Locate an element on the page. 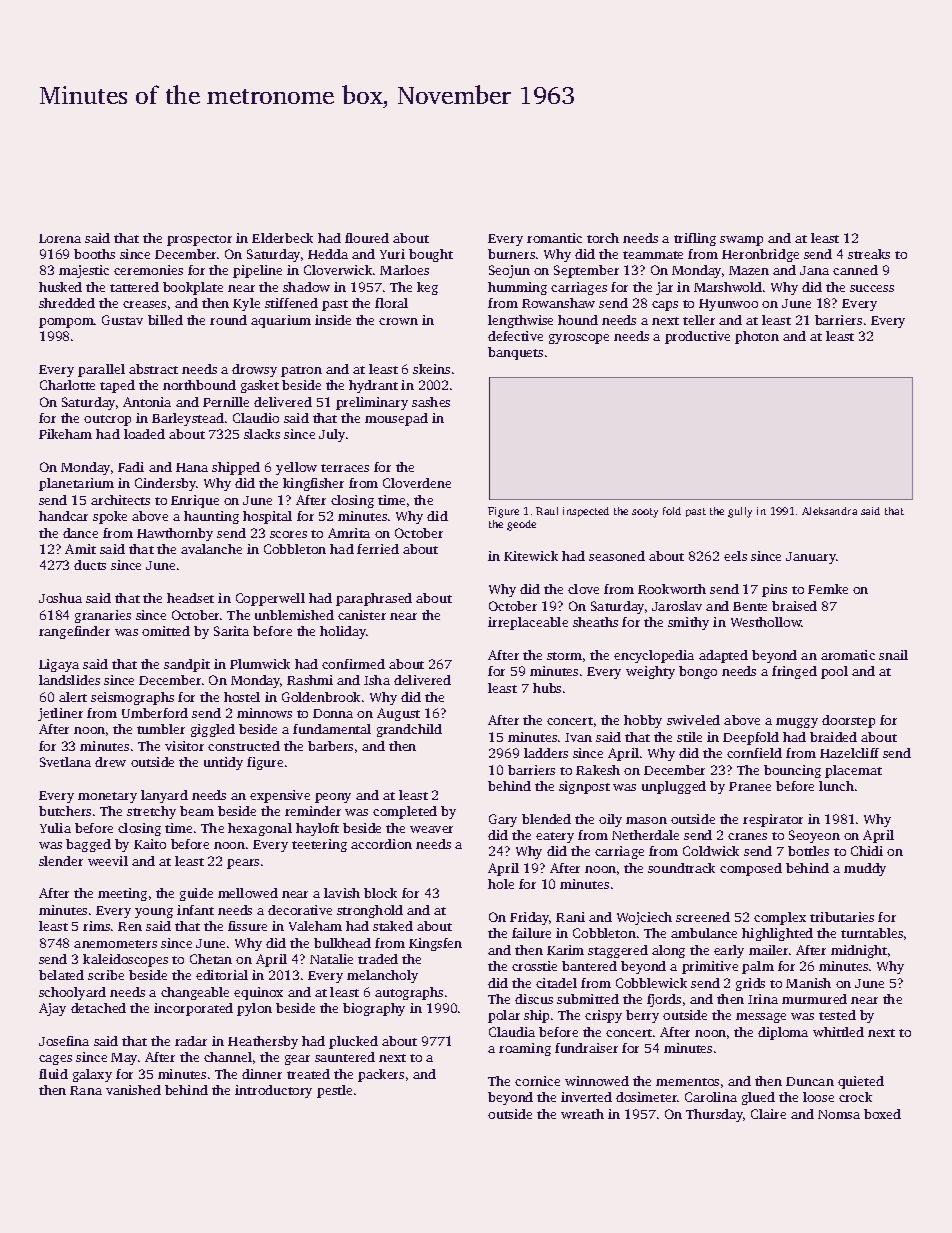 The image size is (952, 1233). pestle is located at coordinates (334, 1091).
